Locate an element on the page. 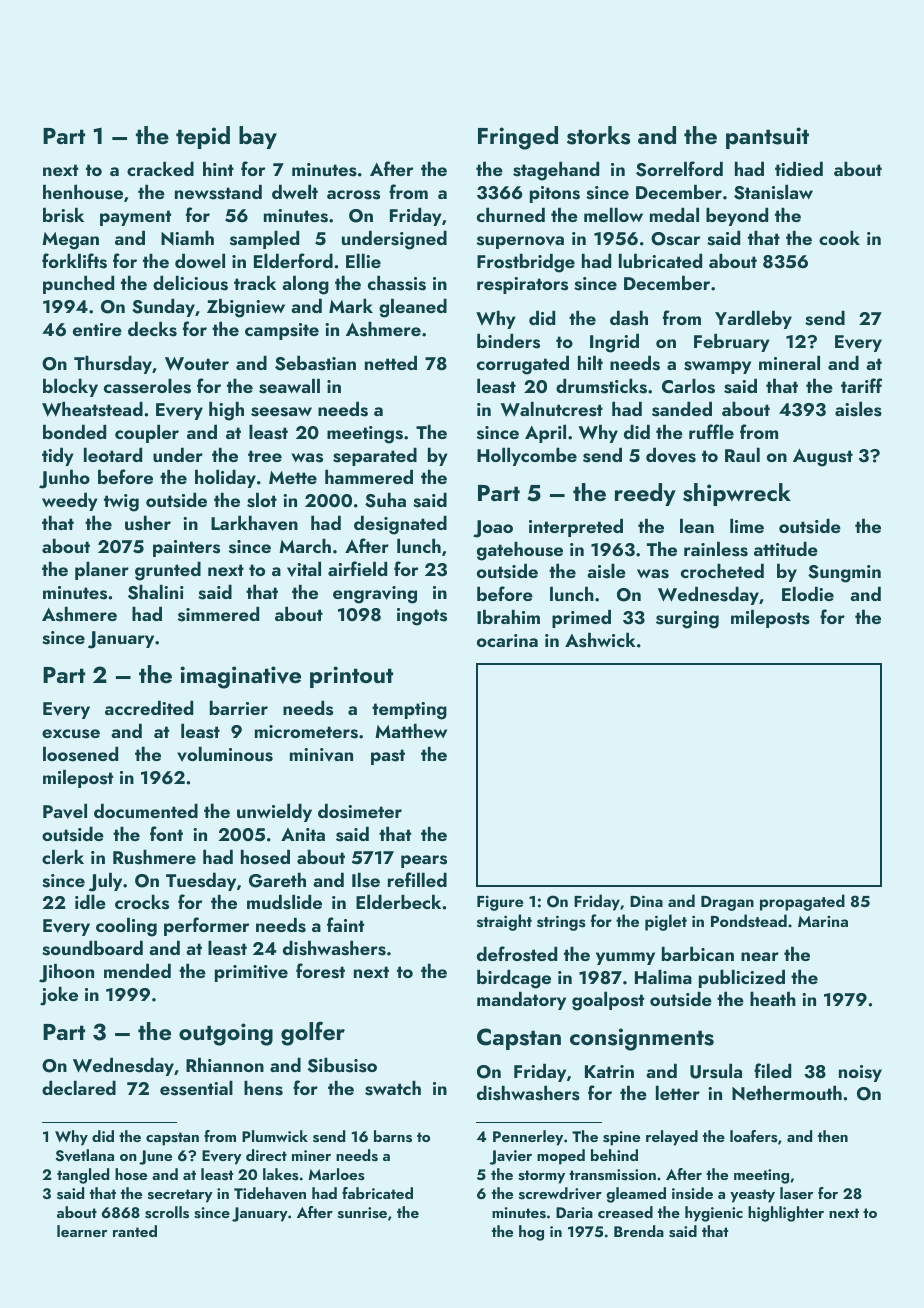 This page has height=1308, width=924. tepid is located at coordinates (203, 137).
